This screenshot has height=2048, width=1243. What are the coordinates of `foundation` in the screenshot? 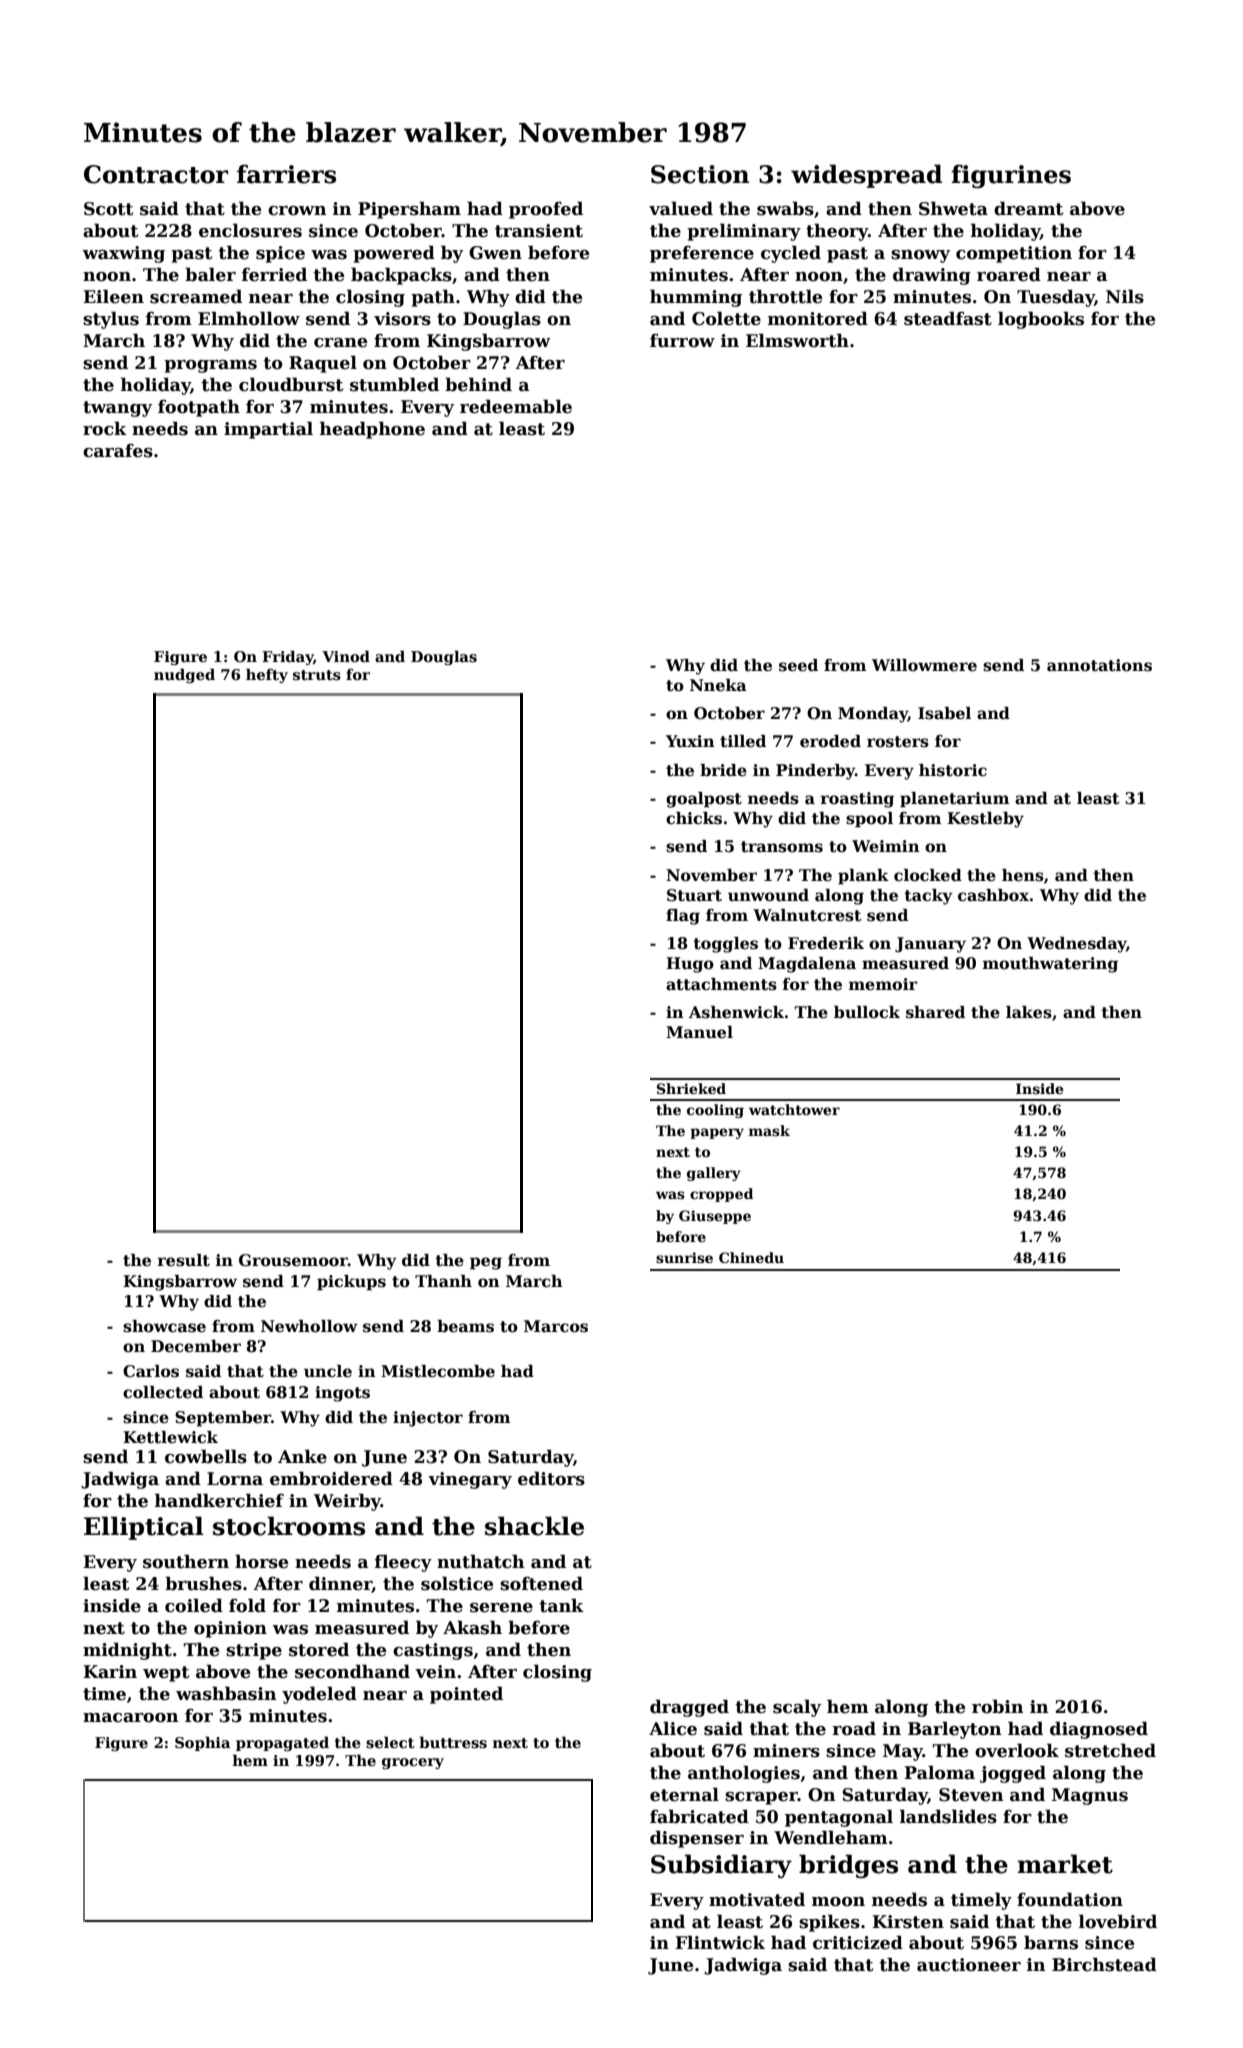 It's located at (1070, 1899).
